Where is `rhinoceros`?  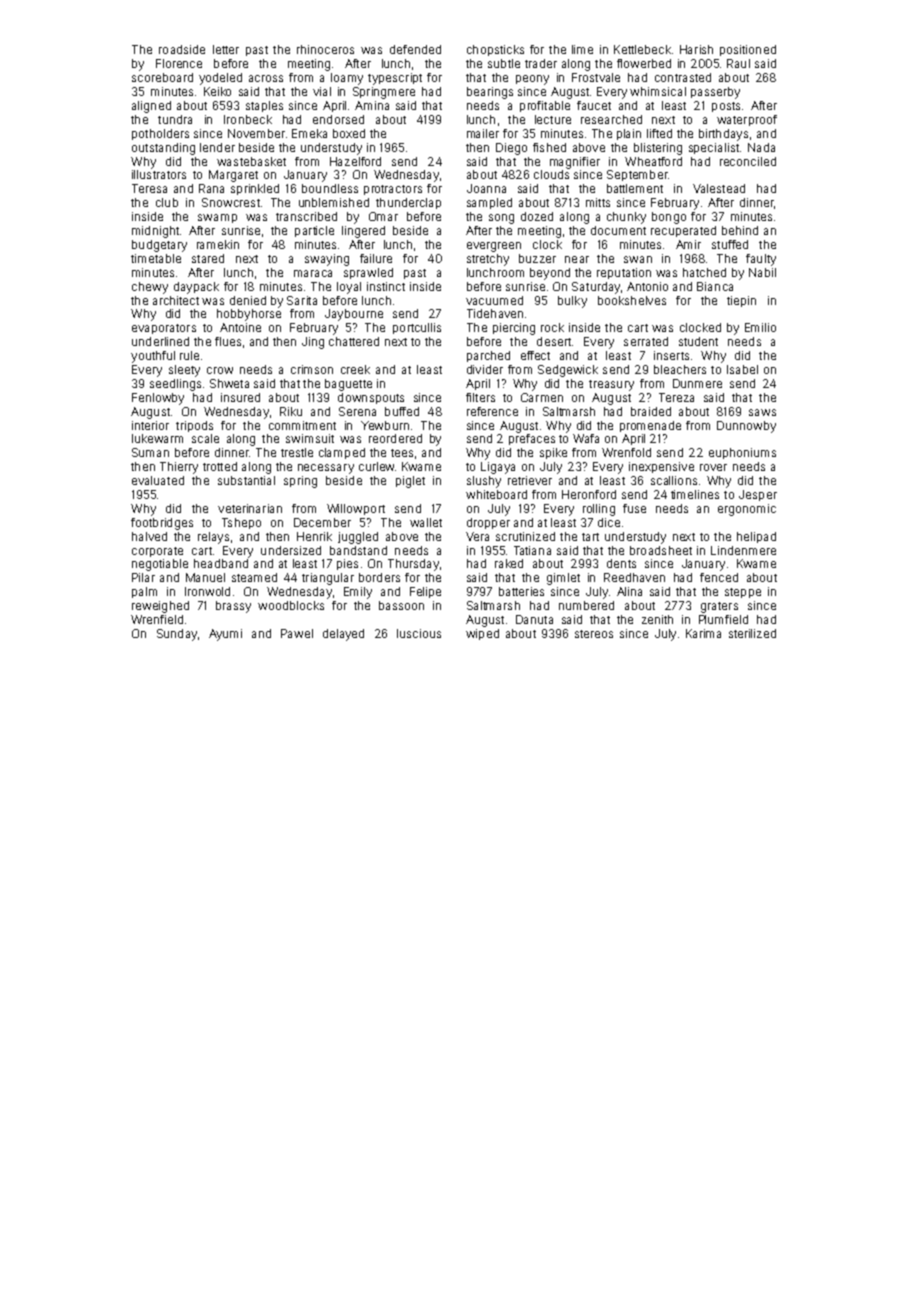
rhinoceros is located at coordinates (325, 49).
